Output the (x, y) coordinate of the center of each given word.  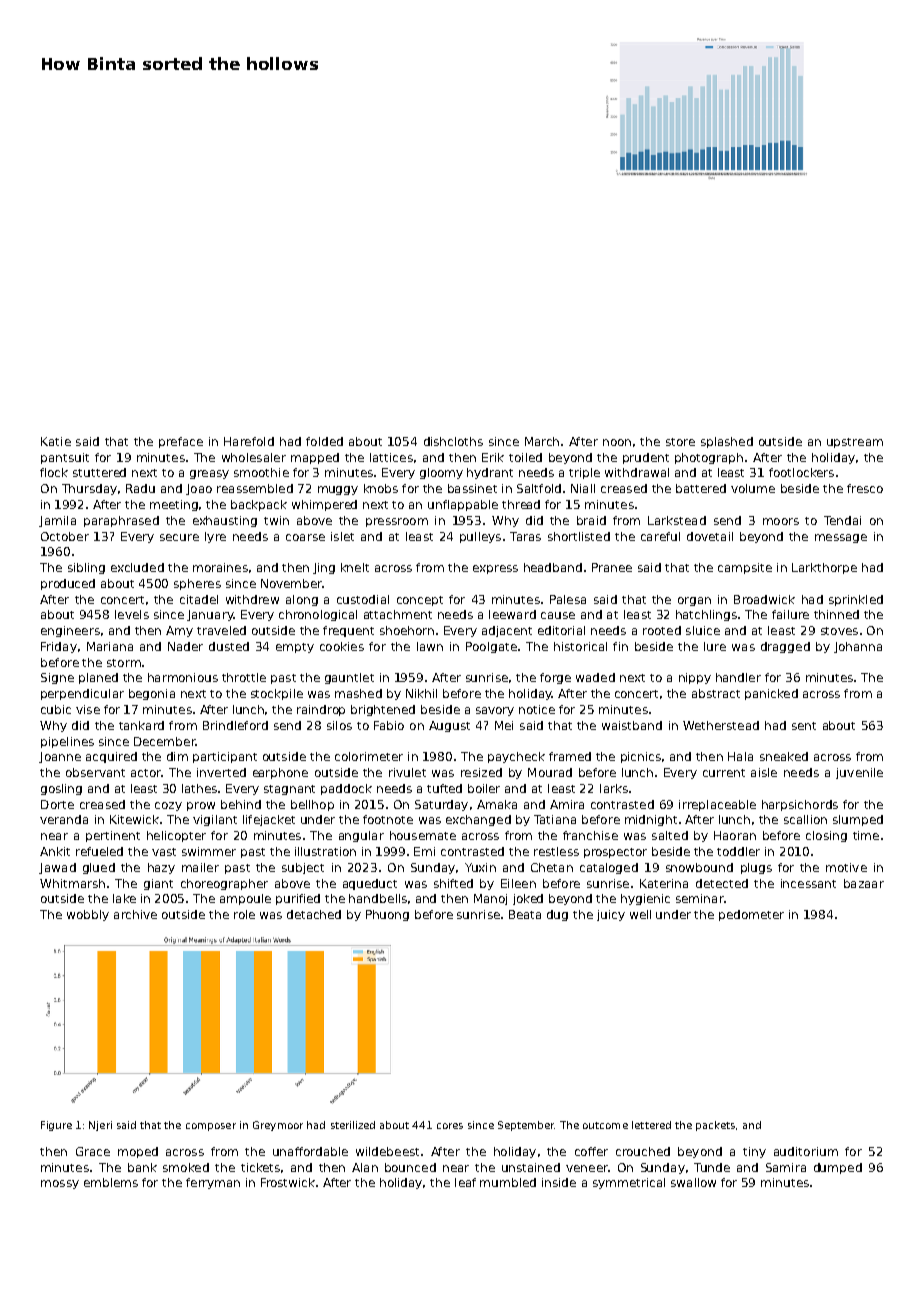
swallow (693, 1182)
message (841, 538)
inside (559, 1182)
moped (138, 1152)
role (244, 914)
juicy (611, 915)
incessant (808, 883)
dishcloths (453, 441)
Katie (56, 441)
